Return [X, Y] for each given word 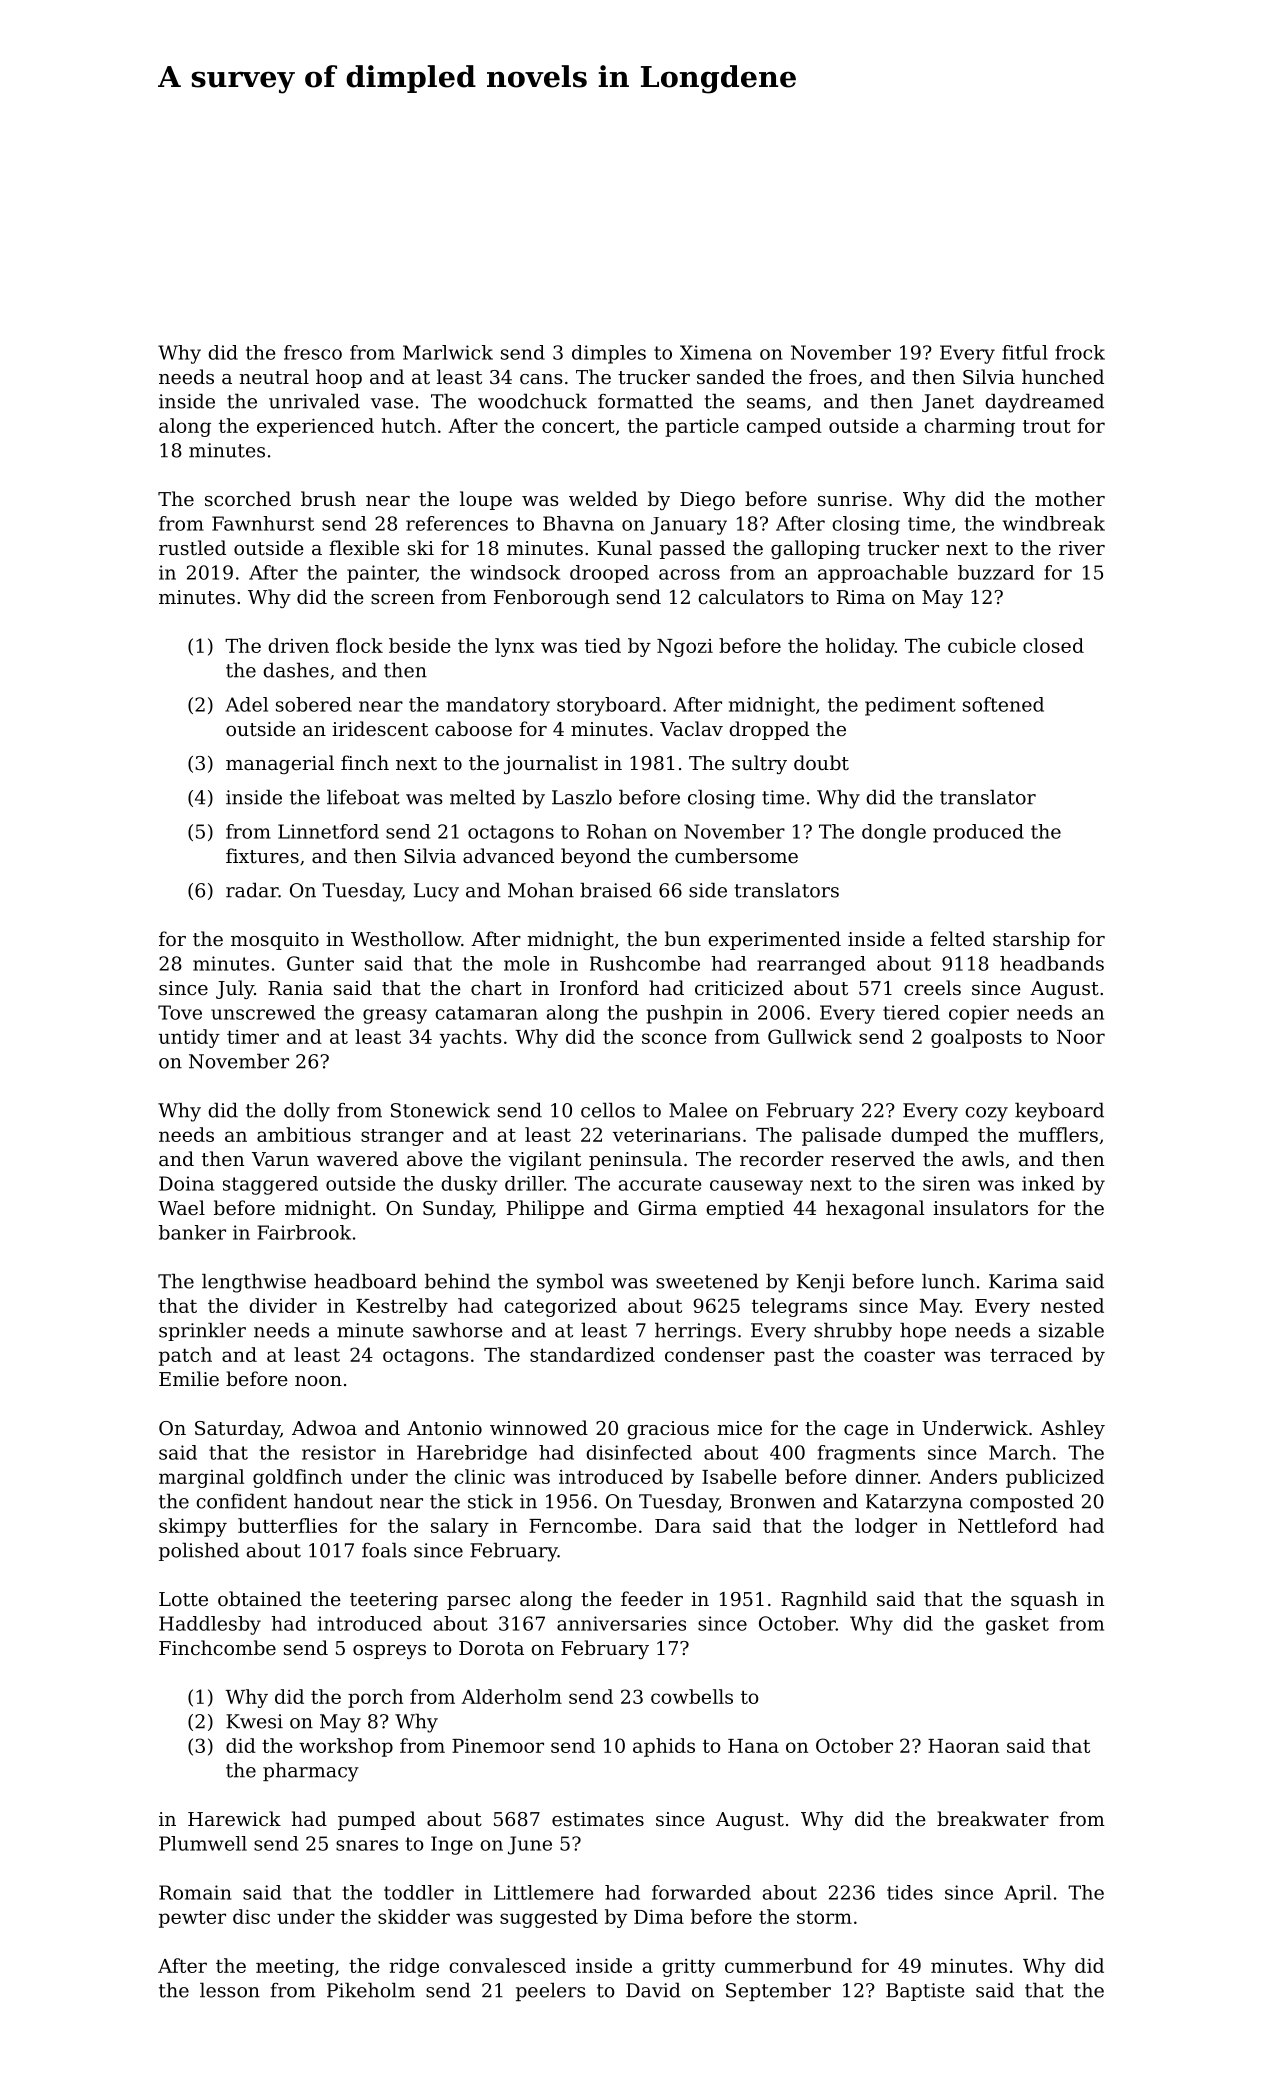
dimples [609, 354]
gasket [1017, 1625]
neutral [274, 376]
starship [1031, 940]
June [530, 1845]
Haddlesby [210, 1625]
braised [616, 890]
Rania [295, 988]
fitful [1025, 352]
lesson [230, 1990]
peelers [551, 1991]
